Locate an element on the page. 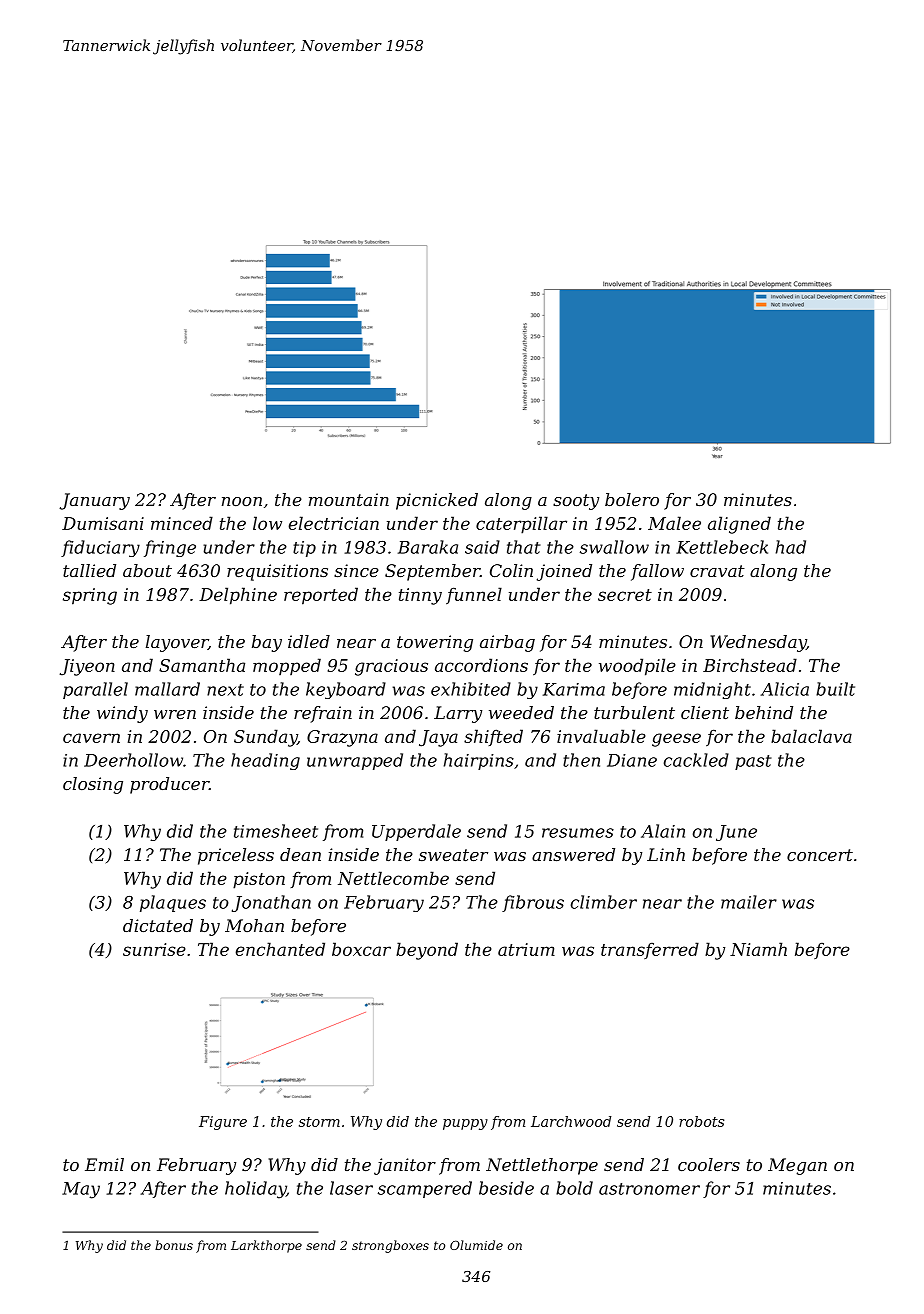  caterpillar is located at coordinates (521, 525).
